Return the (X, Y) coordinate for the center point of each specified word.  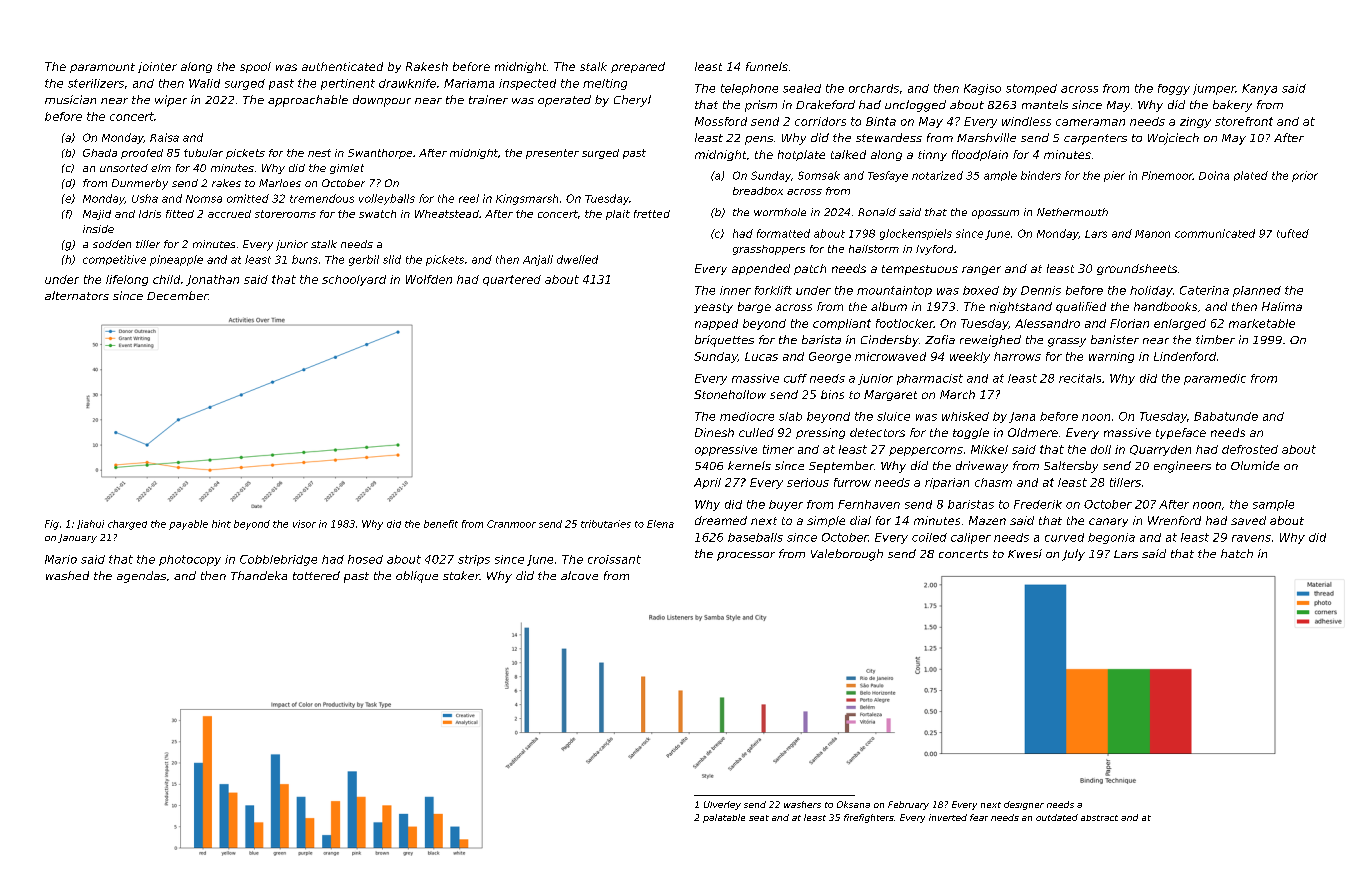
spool (255, 67)
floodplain (980, 155)
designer (1024, 805)
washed (67, 575)
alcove (579, 575)
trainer (488, 99)
